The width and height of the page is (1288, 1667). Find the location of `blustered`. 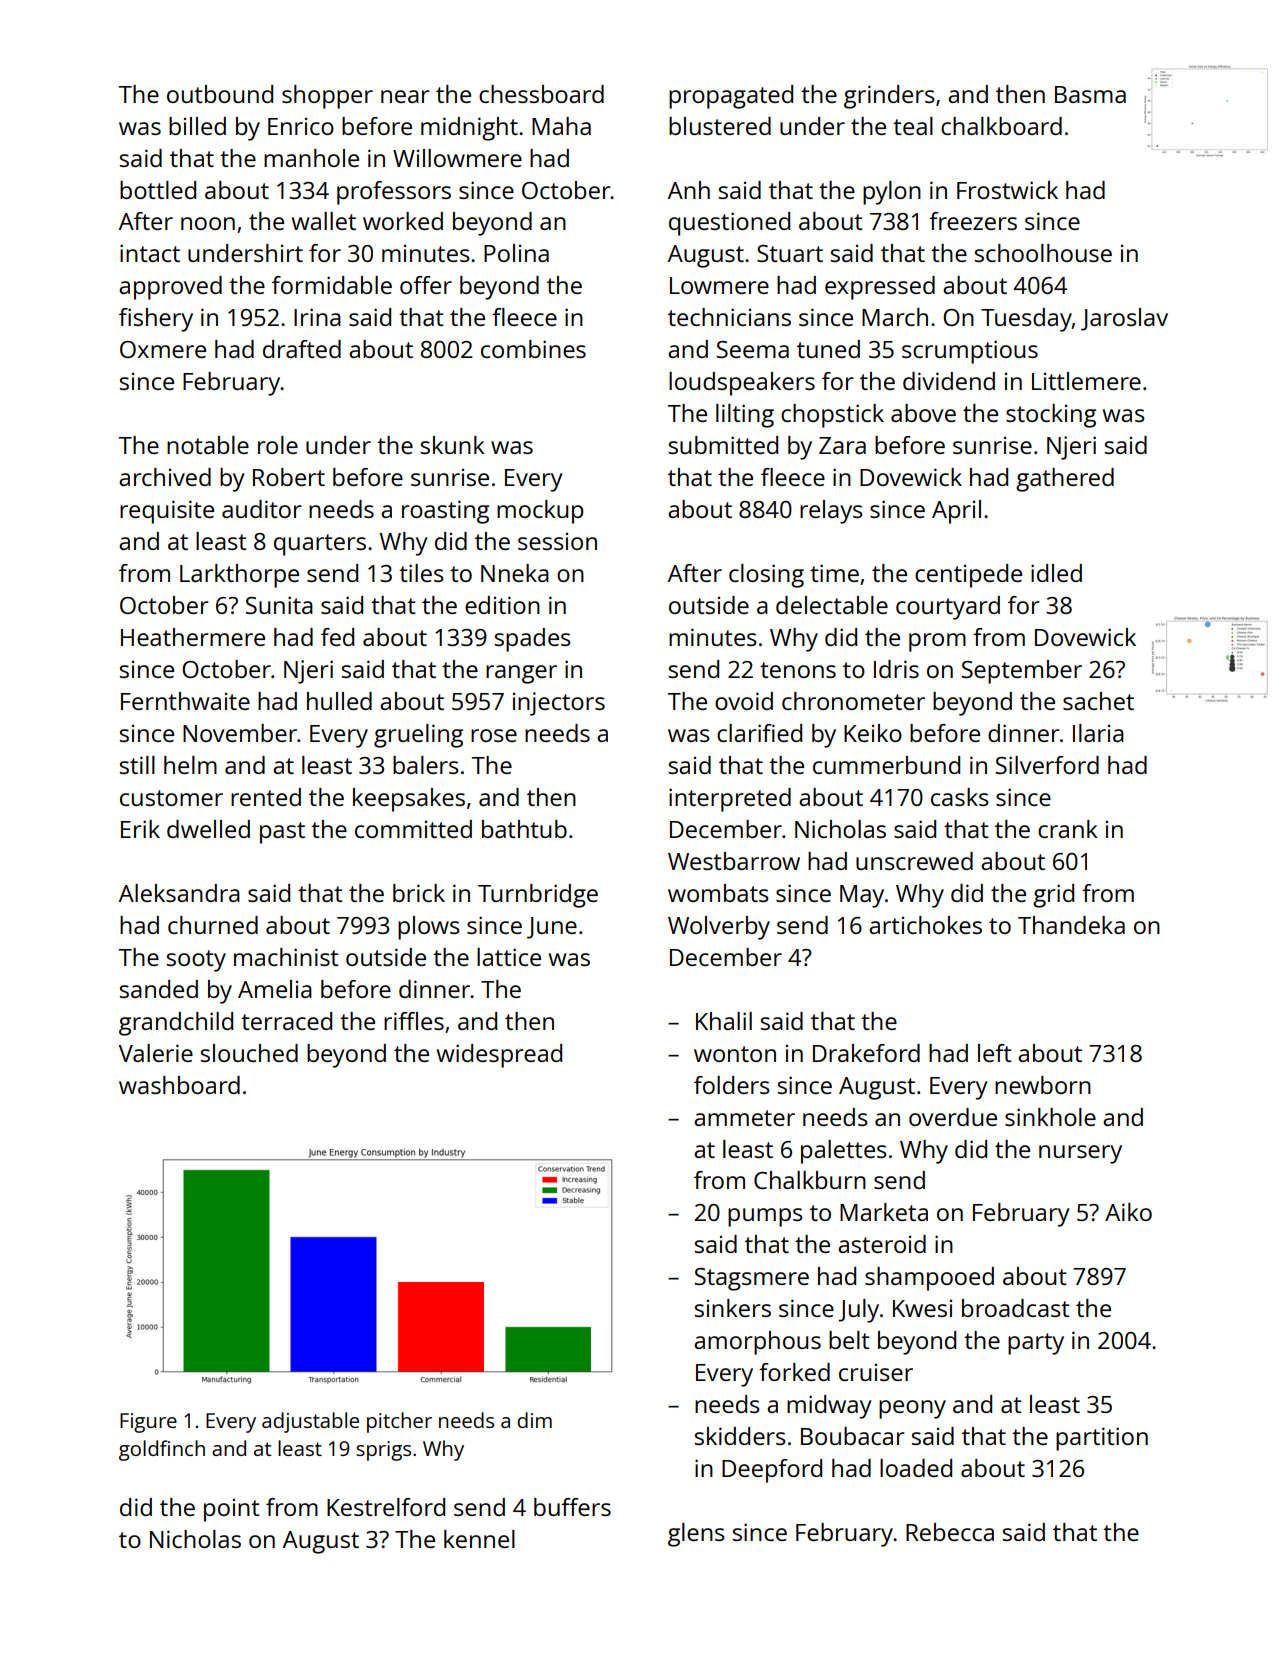

blustered is located at coordinates (720, 126).
